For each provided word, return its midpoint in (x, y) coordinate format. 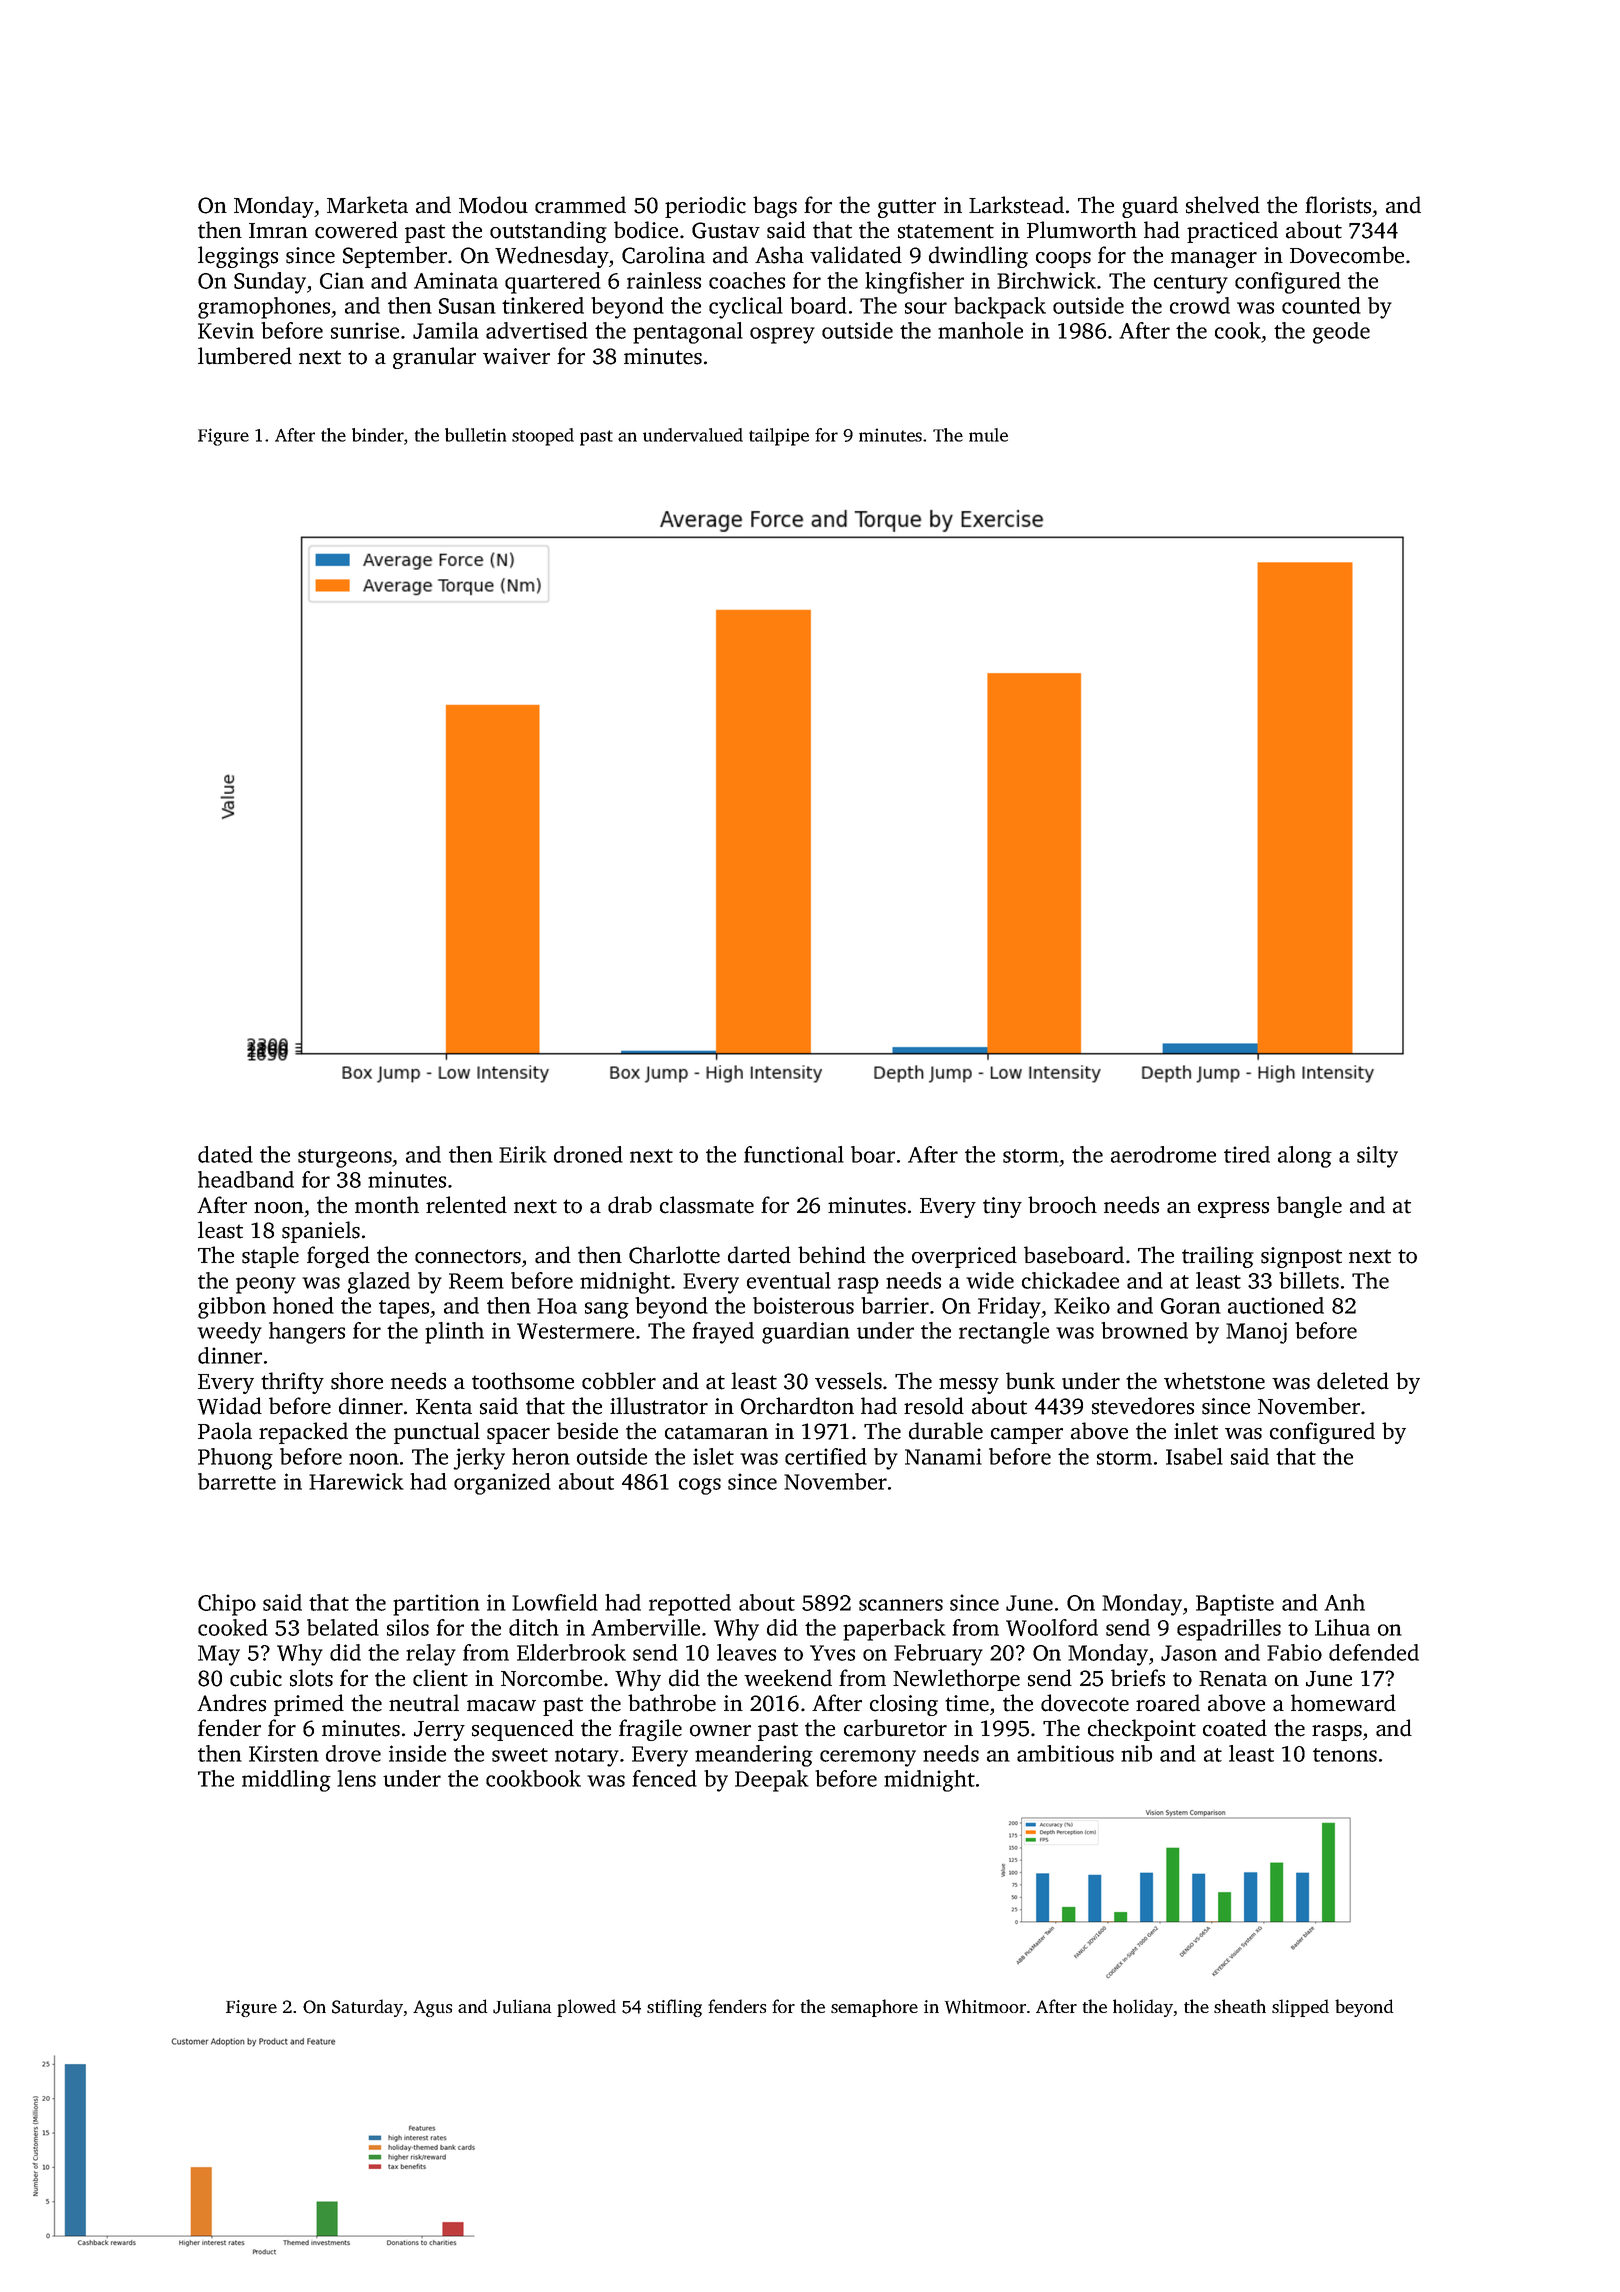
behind (832, 1255)
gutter (907, 208)
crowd (1200, 305)
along (1305, 1157)
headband (246, 1179)
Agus (432, 2008)
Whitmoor (985, 2006)
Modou (493, 205)
